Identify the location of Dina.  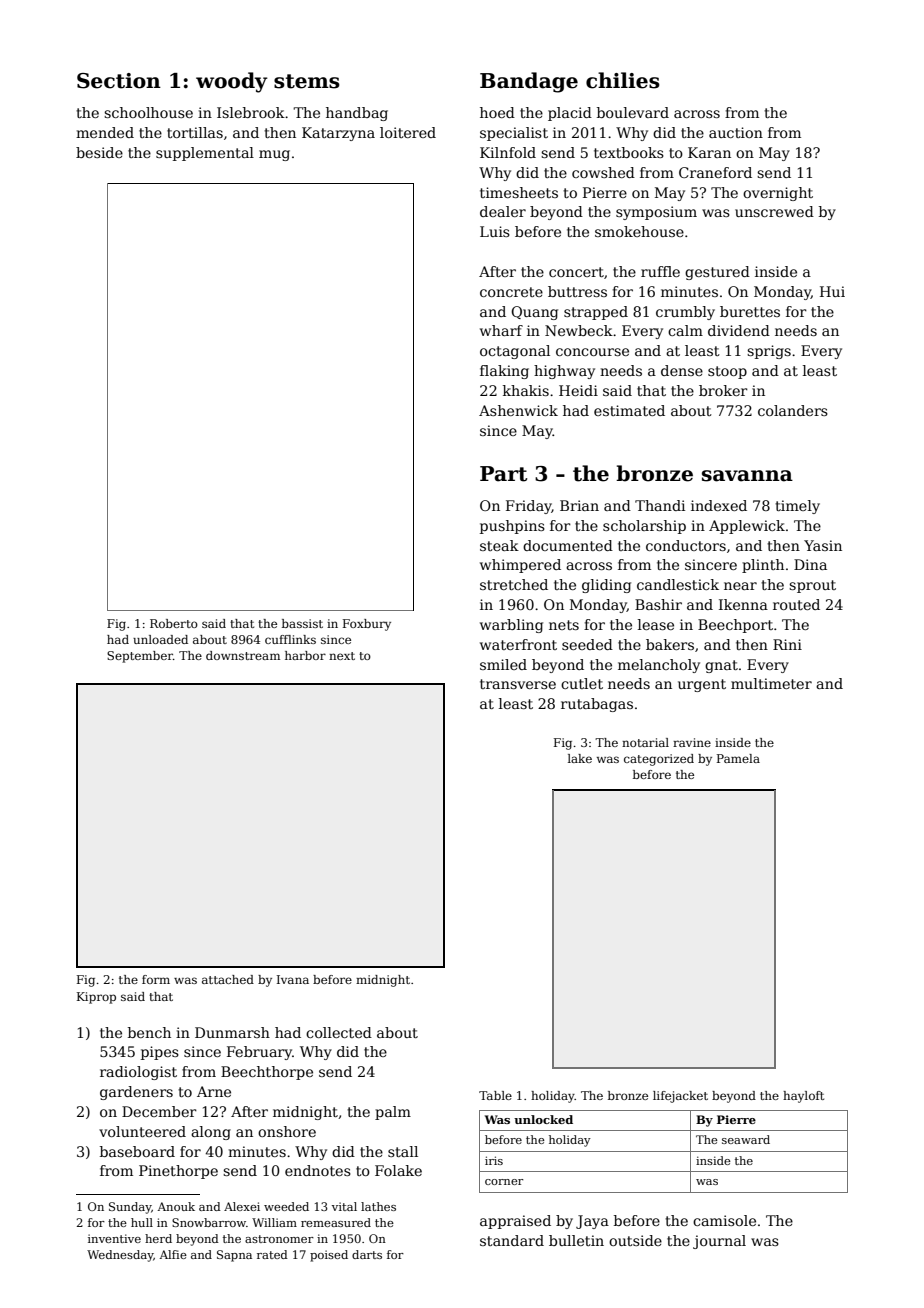
(810, 564).
